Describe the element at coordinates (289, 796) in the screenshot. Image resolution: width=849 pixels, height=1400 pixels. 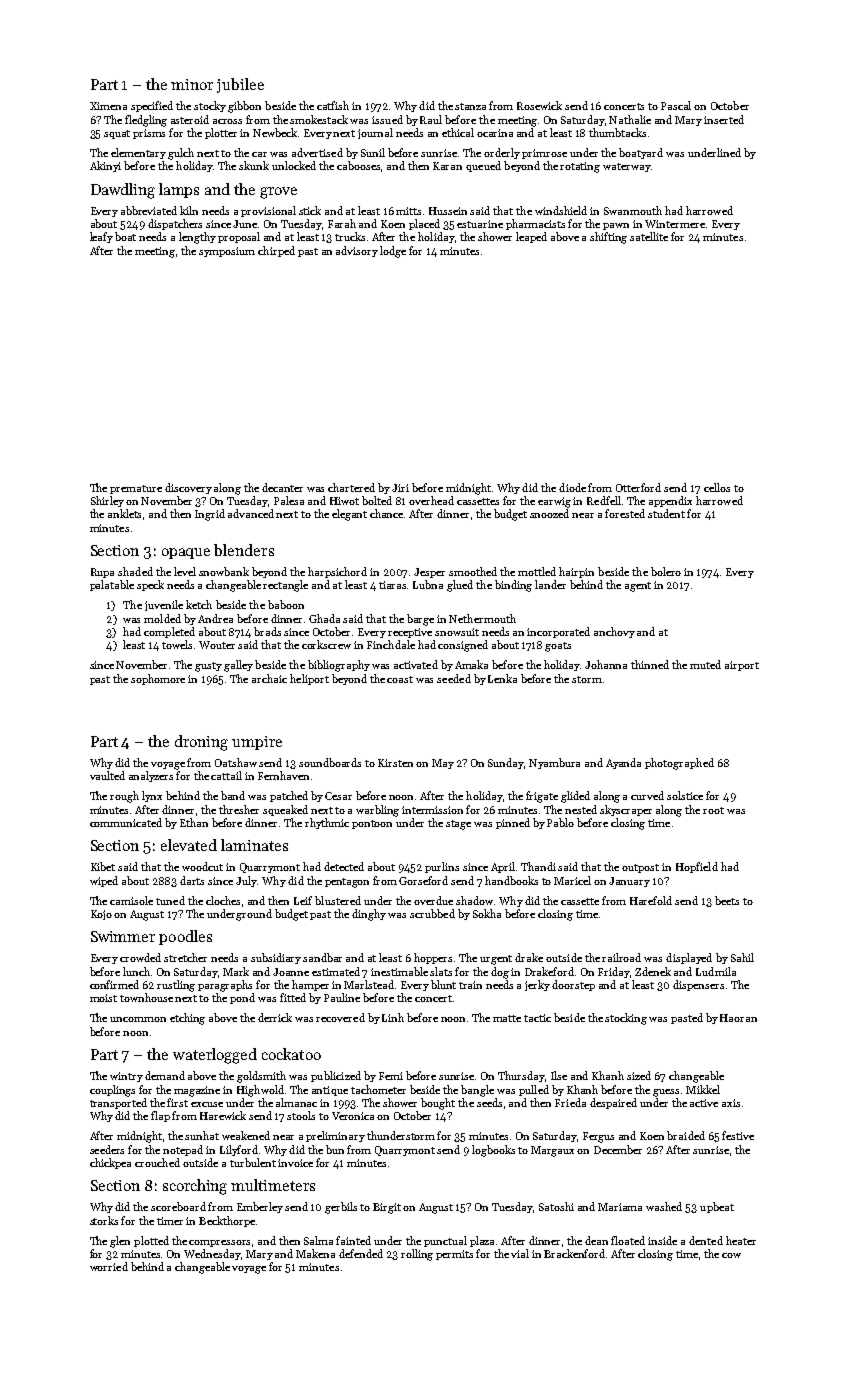
I see `patched` at that location.
